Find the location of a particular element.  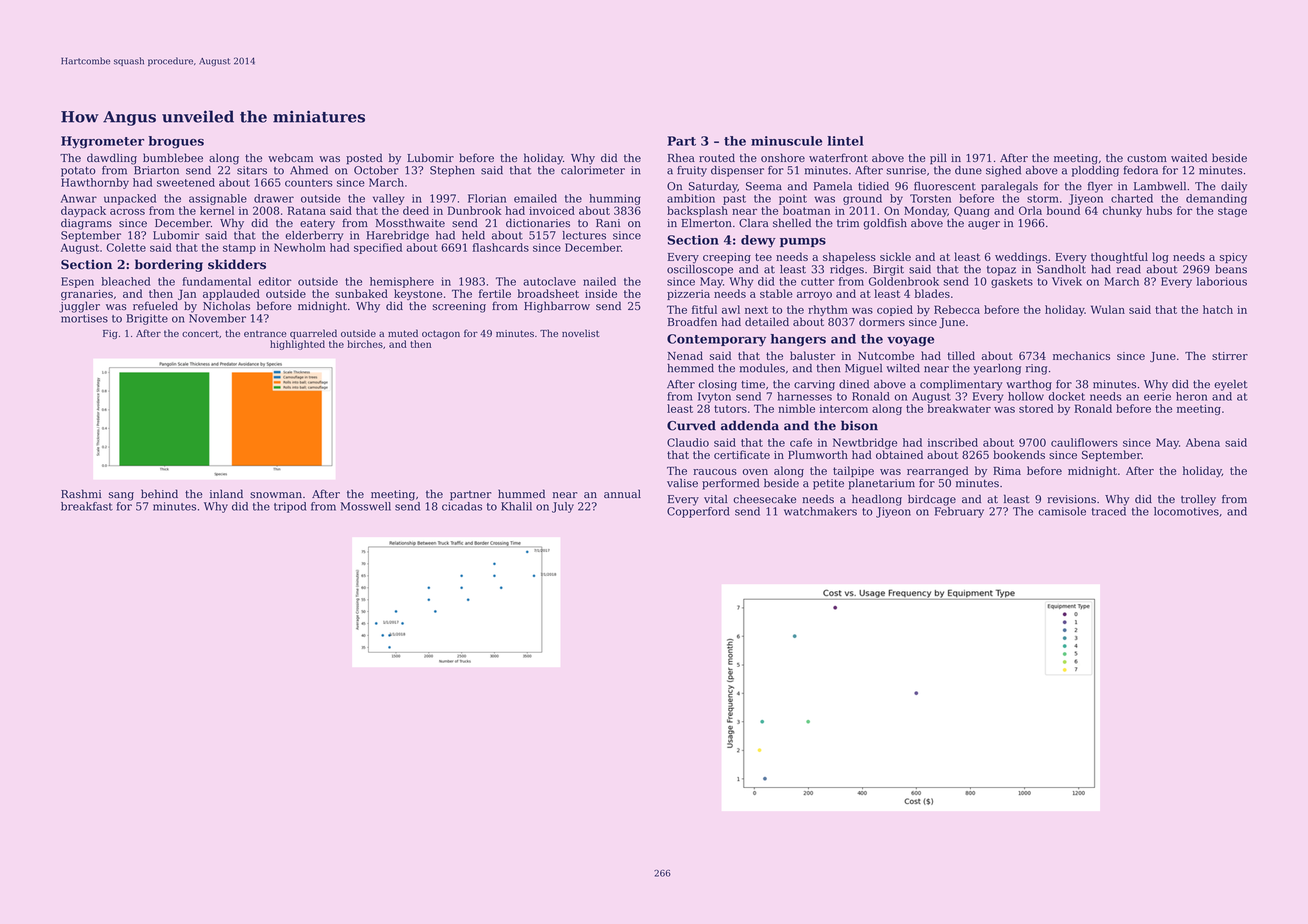

highlighted is located at coordinates (297, 345).
